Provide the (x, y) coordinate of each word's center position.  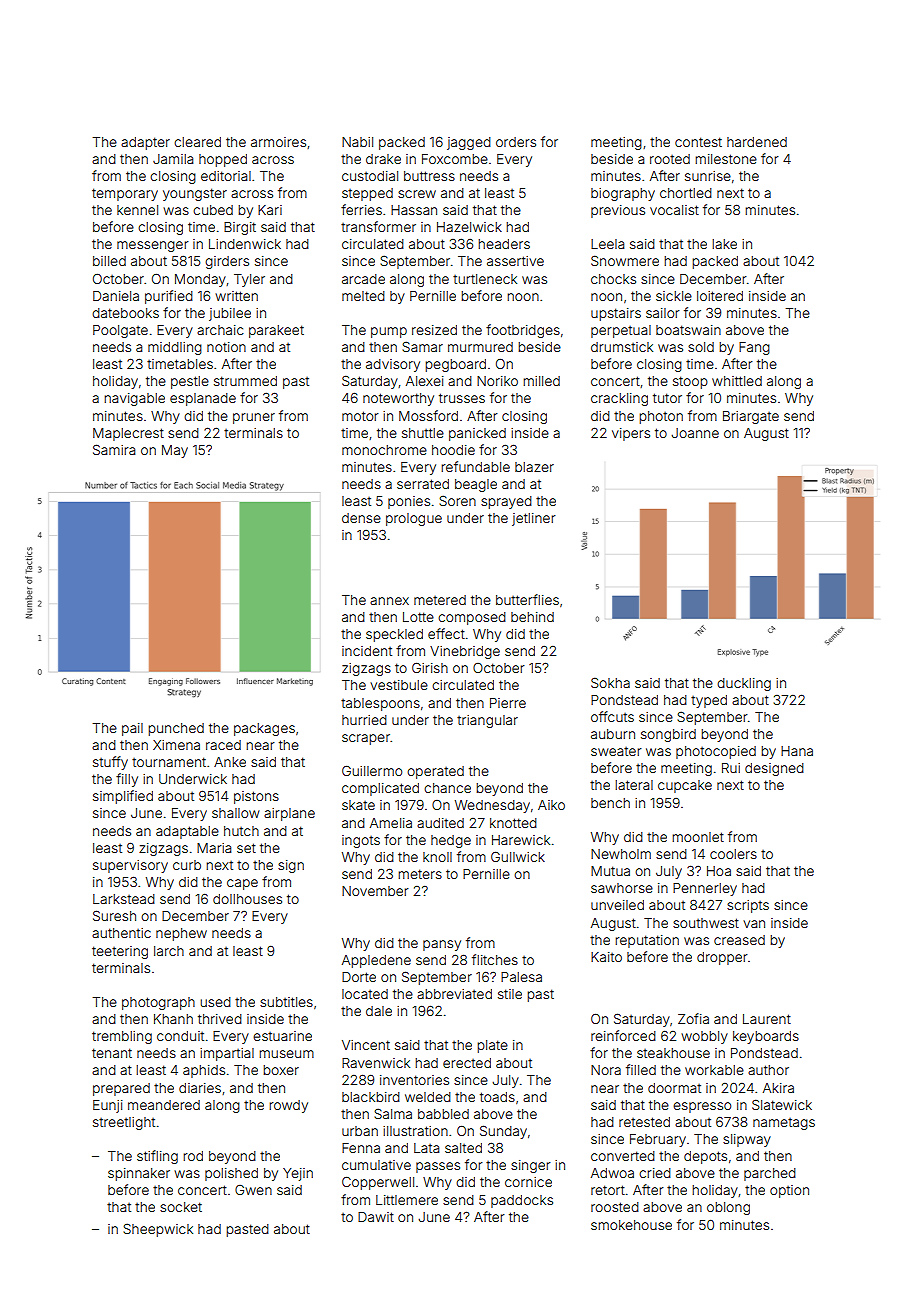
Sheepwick (158, 1230)
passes (438, 1167)
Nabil (357, 142)
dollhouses (247, 899)
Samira (114, 449)
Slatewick (782, 1104)
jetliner (534, 519)
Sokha (610, 682)
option (789, 1191)
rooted (670, 159)
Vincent (366, 1045)
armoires (278, 142)
